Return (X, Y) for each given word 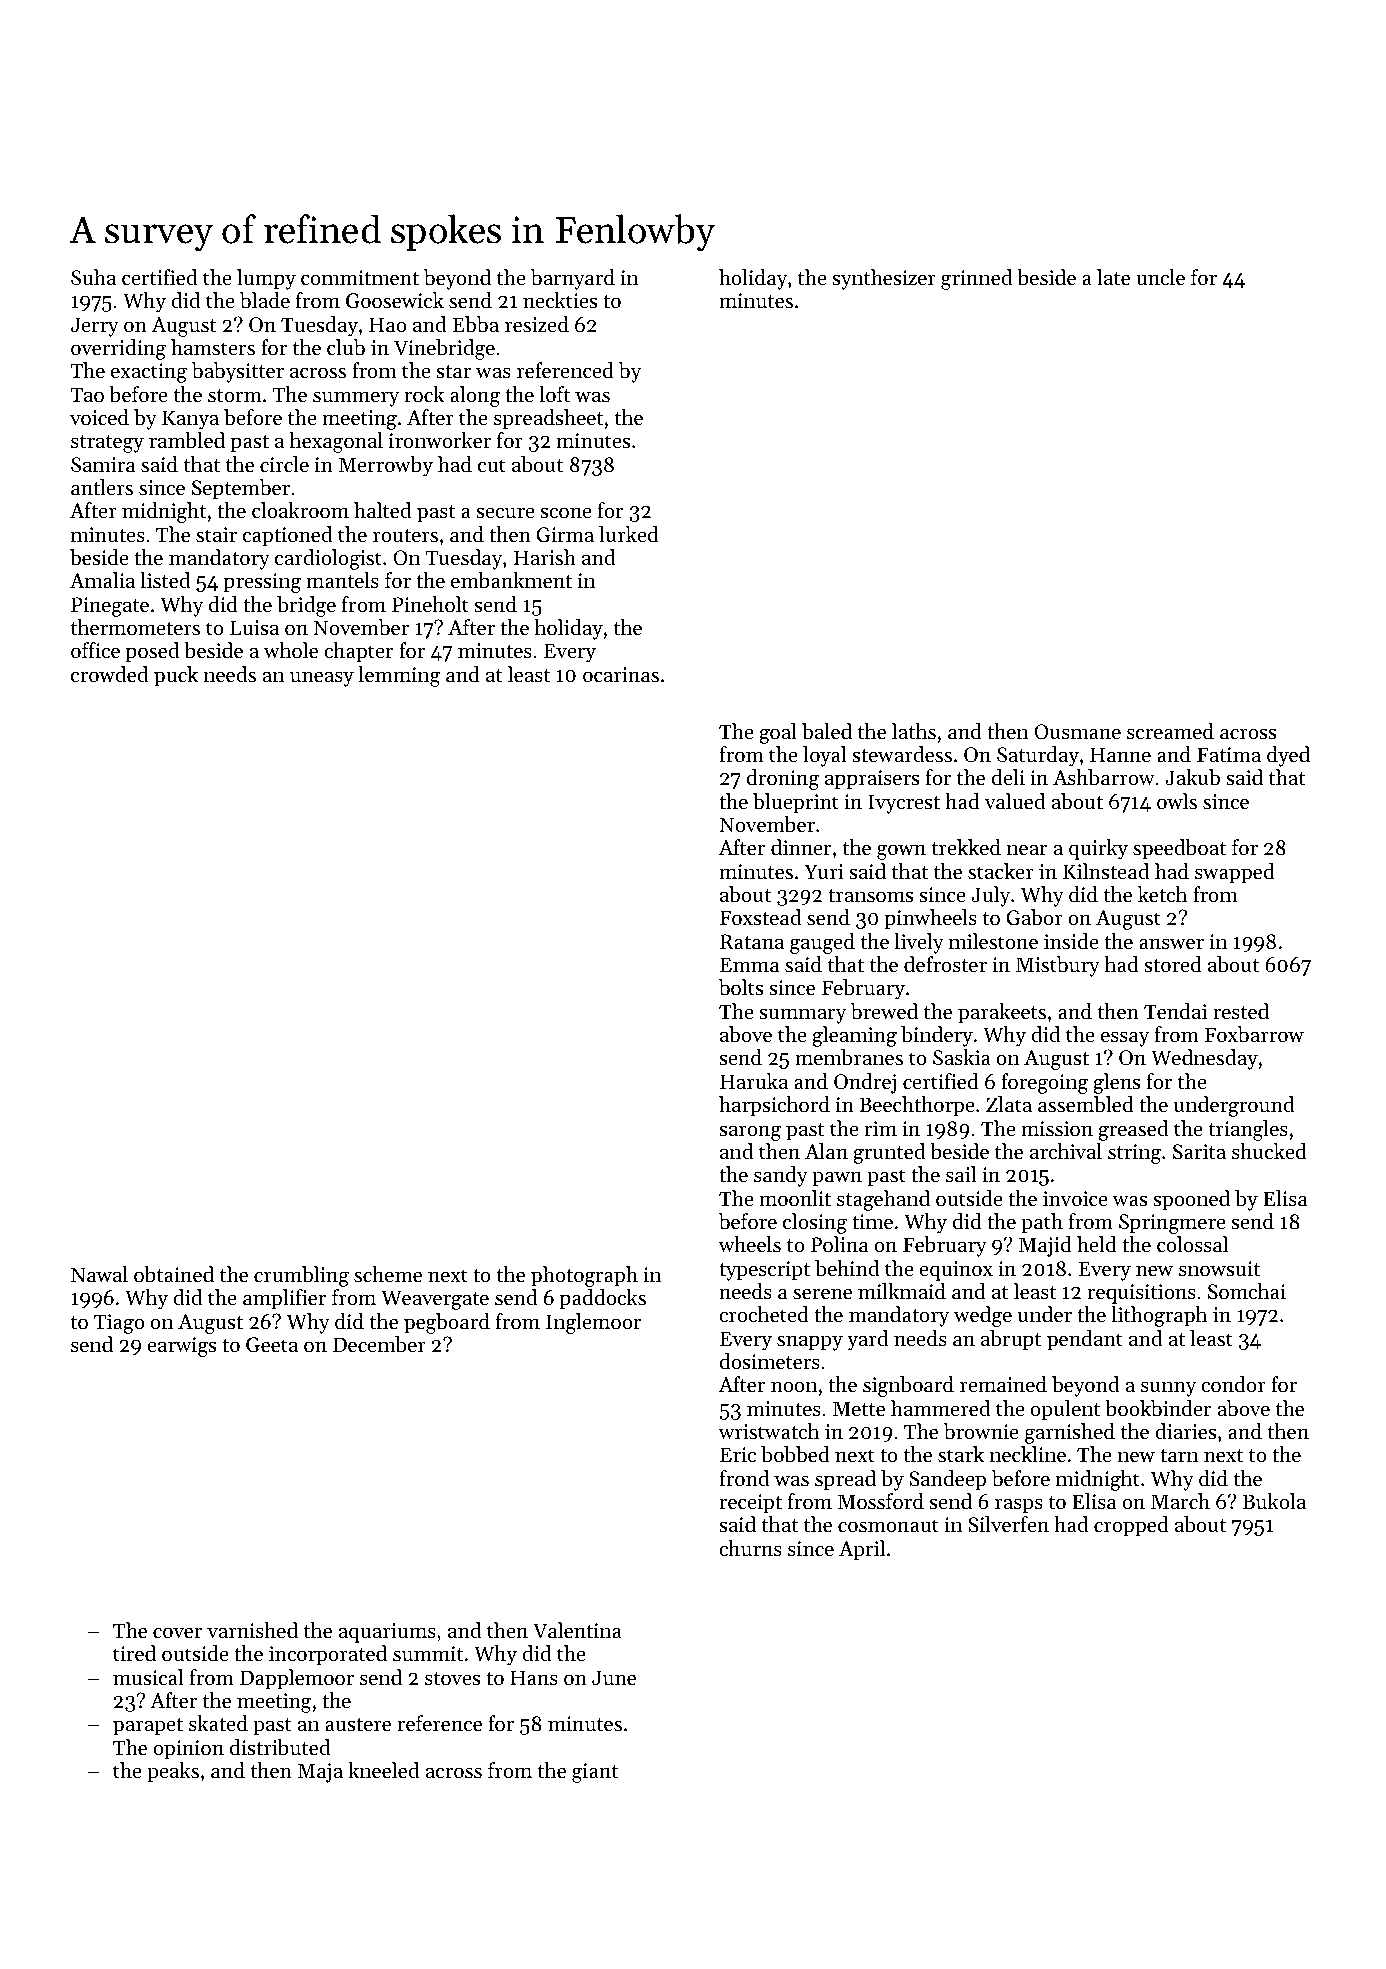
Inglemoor (593, 1323)
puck (176, 676)
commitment (360, 278)
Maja (320, 1773)
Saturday (1038, 756)
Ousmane (1077, 732)
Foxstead (760, 917)
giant (595, 1773)
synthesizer (884, 279)
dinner (801, 847)
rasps (1019, 1506)
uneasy (322, 679)
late (1113, 277)
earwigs (181, 1347)
